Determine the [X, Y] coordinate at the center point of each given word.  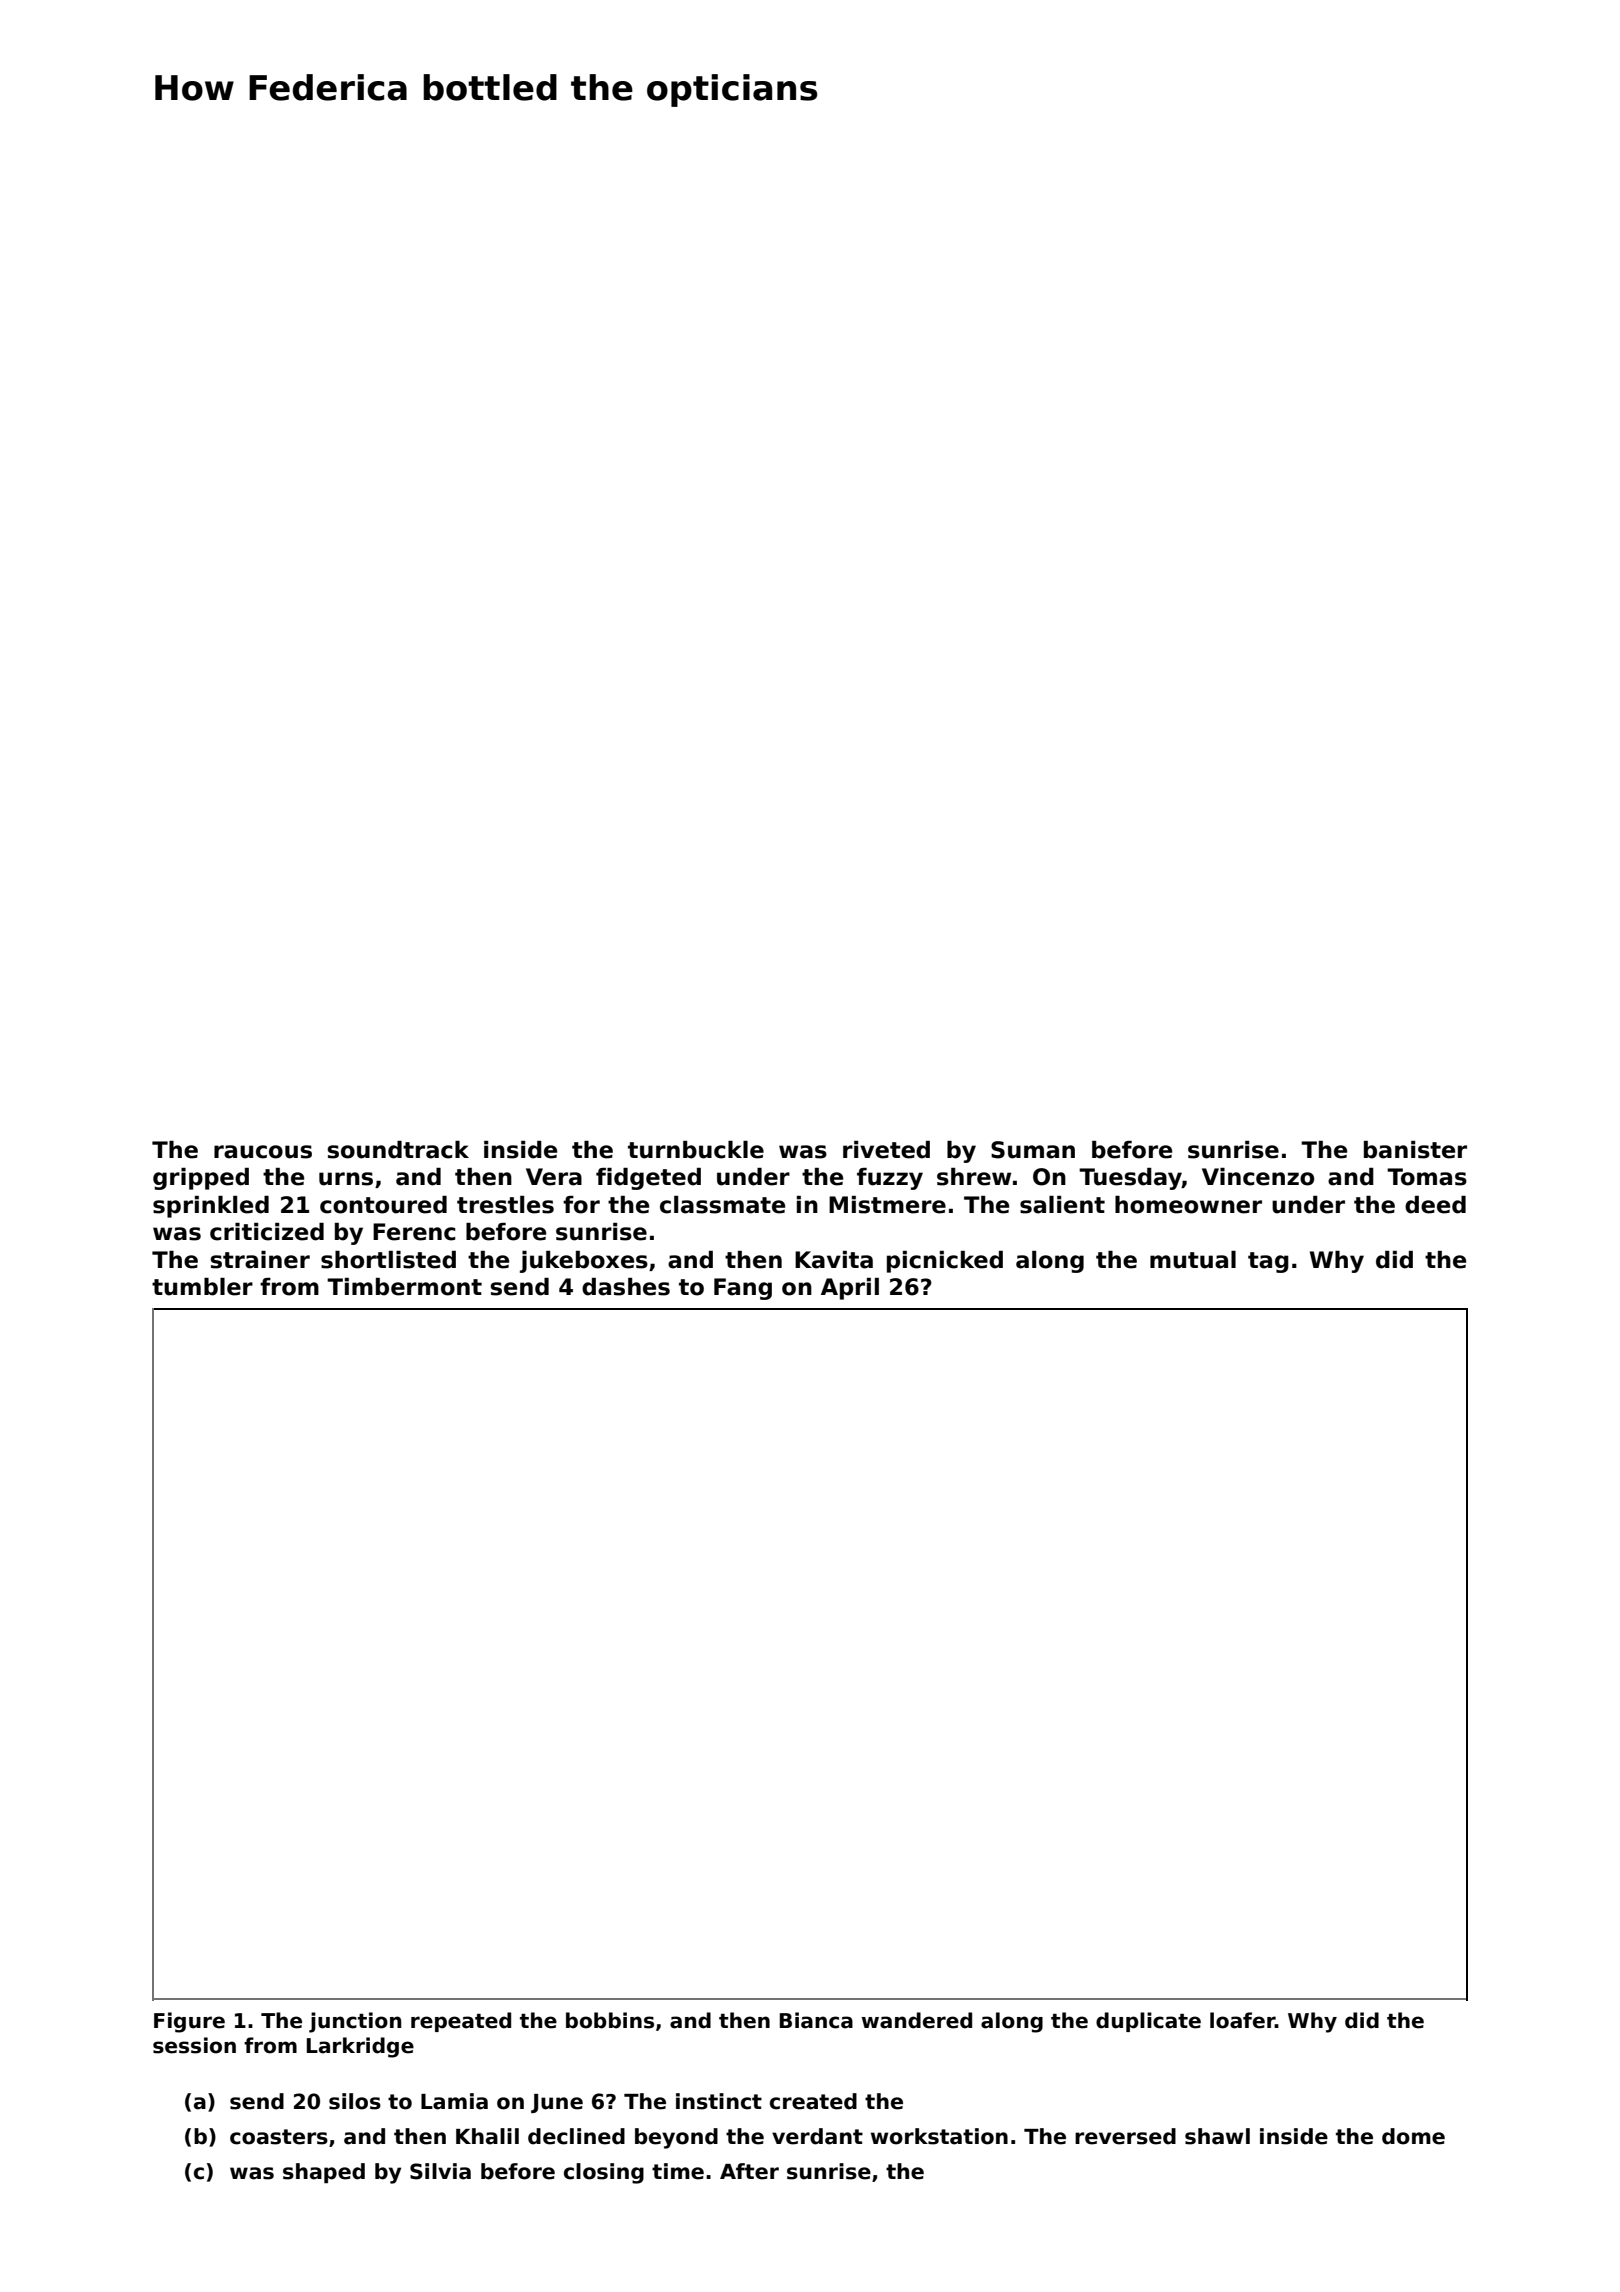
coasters [279, 2137]
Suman [1033, 1150]
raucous [263, 1152]
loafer [1242, 2020]
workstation [939, 2136]
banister [1415, 1150]
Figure [189, 2022]
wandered [916, 2020]
